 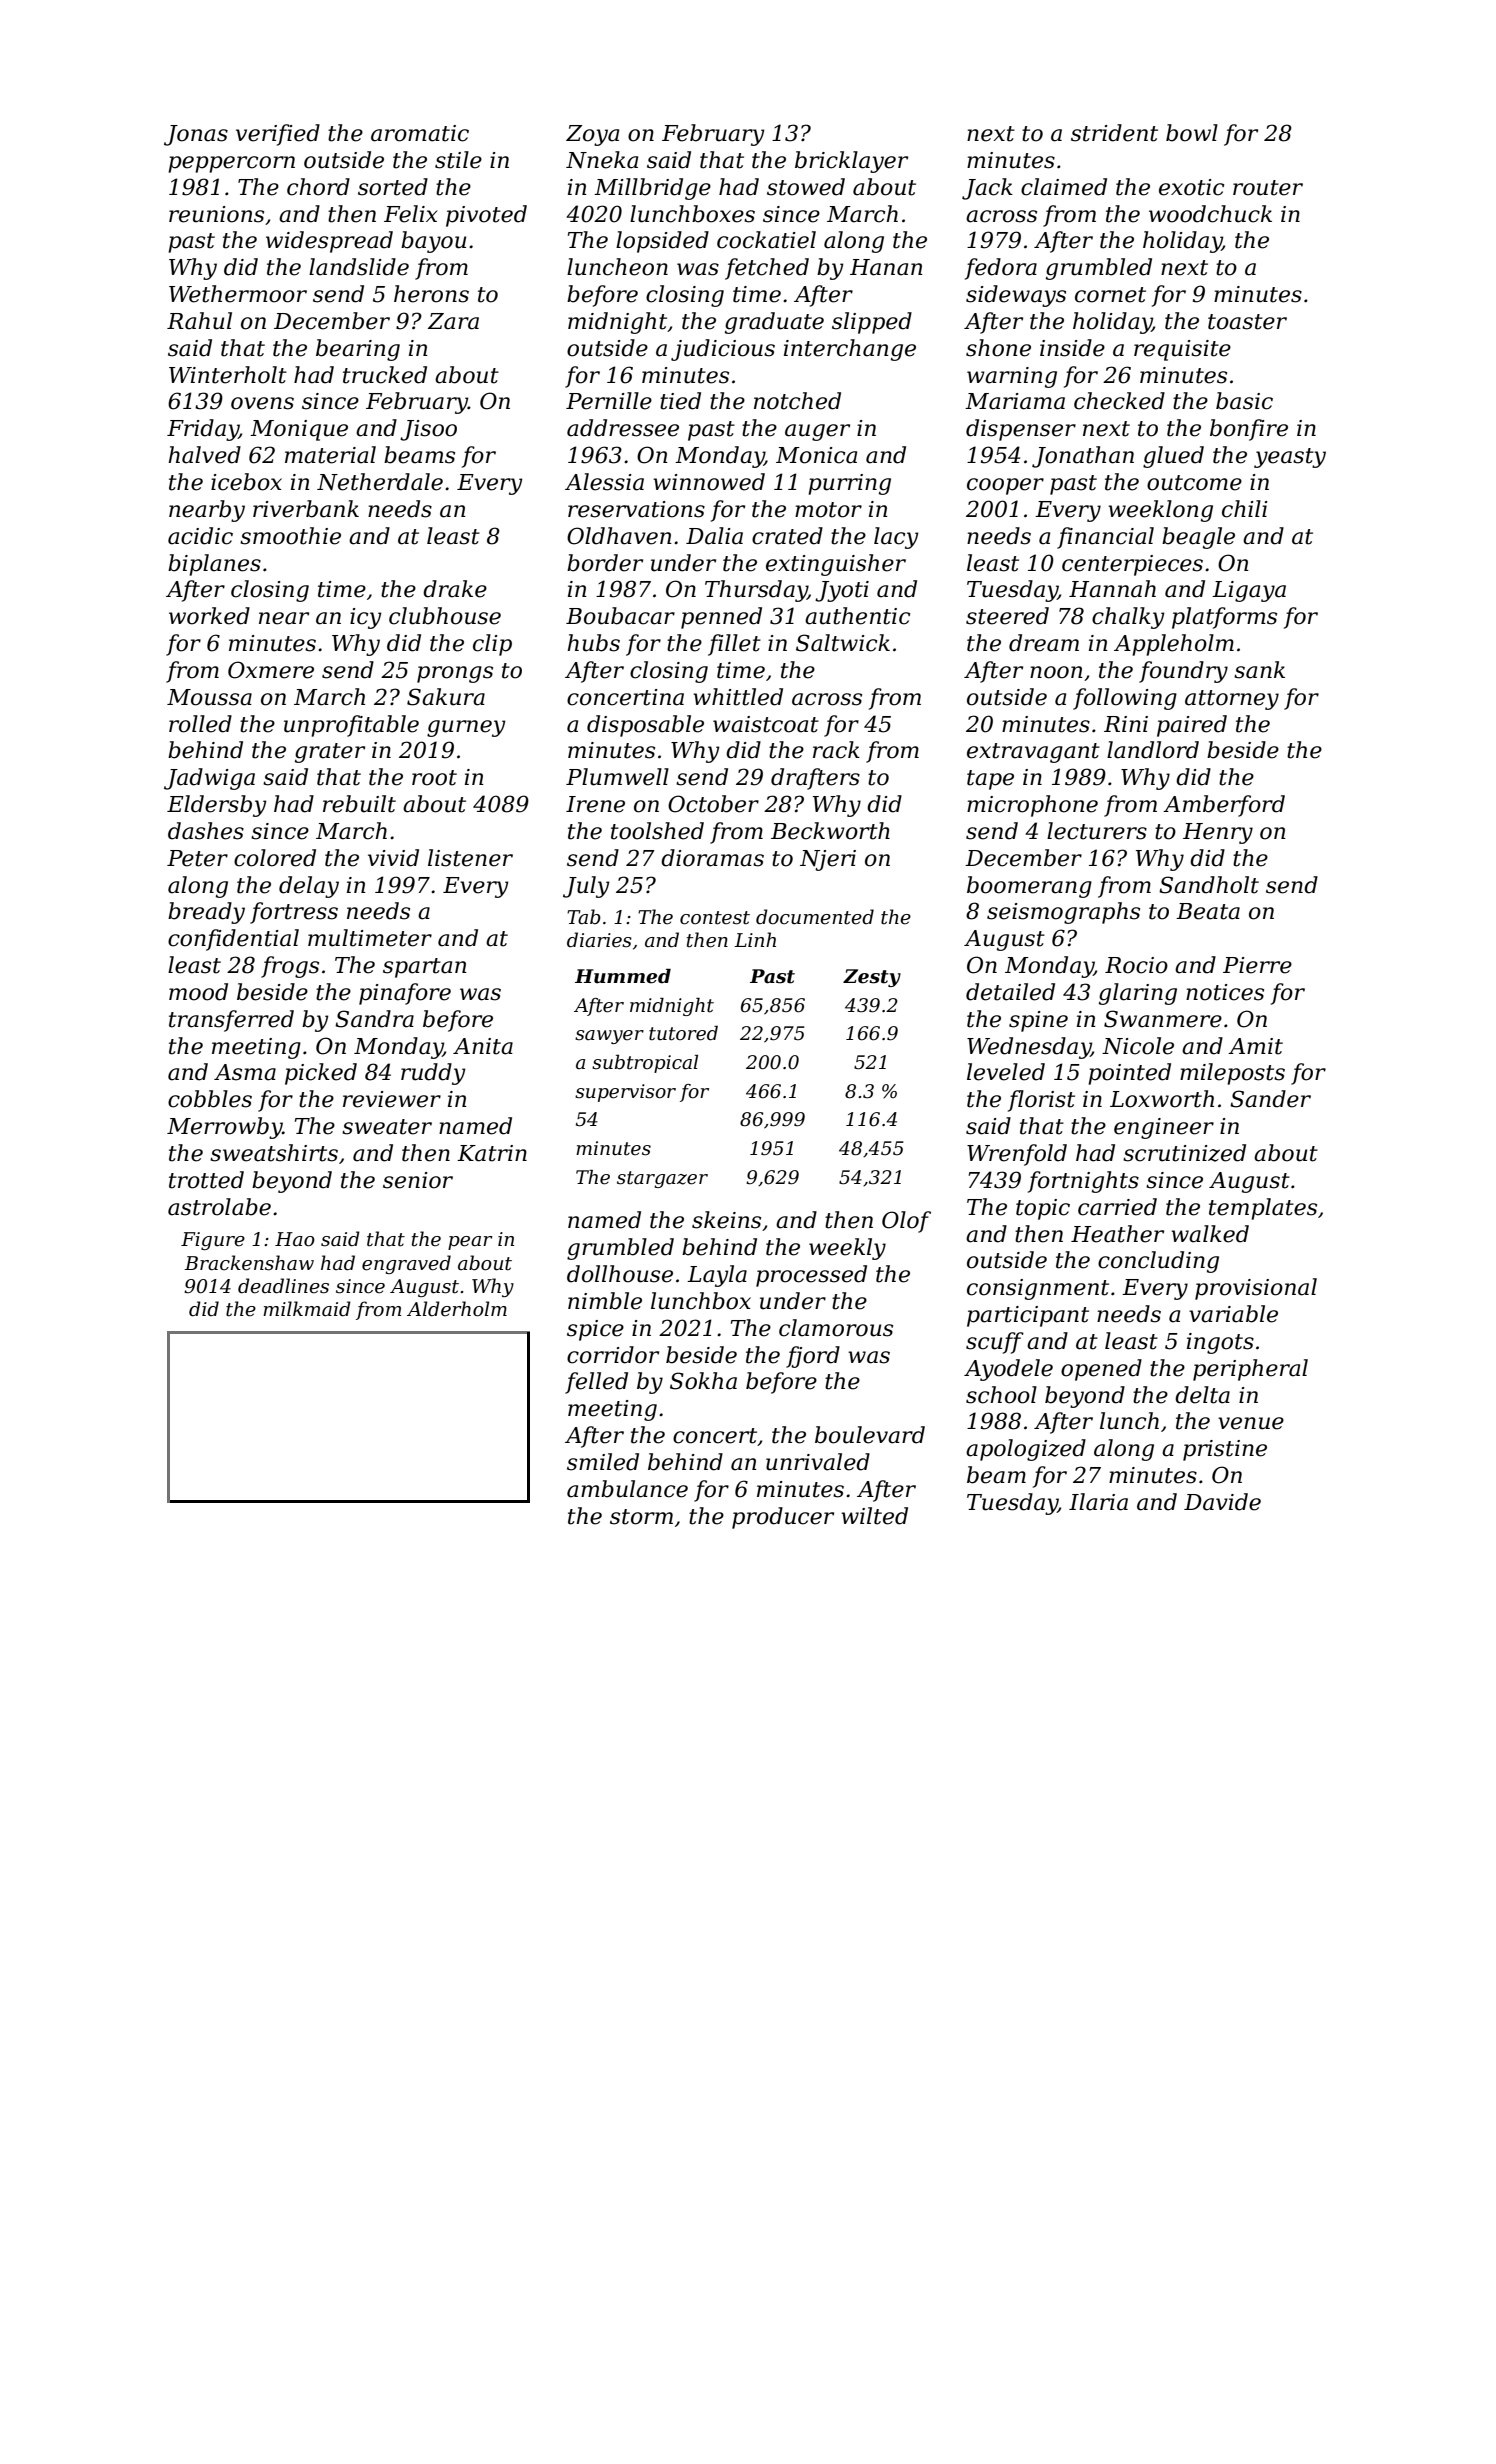 I want to click on strident, so click(x=1114, y=133).
